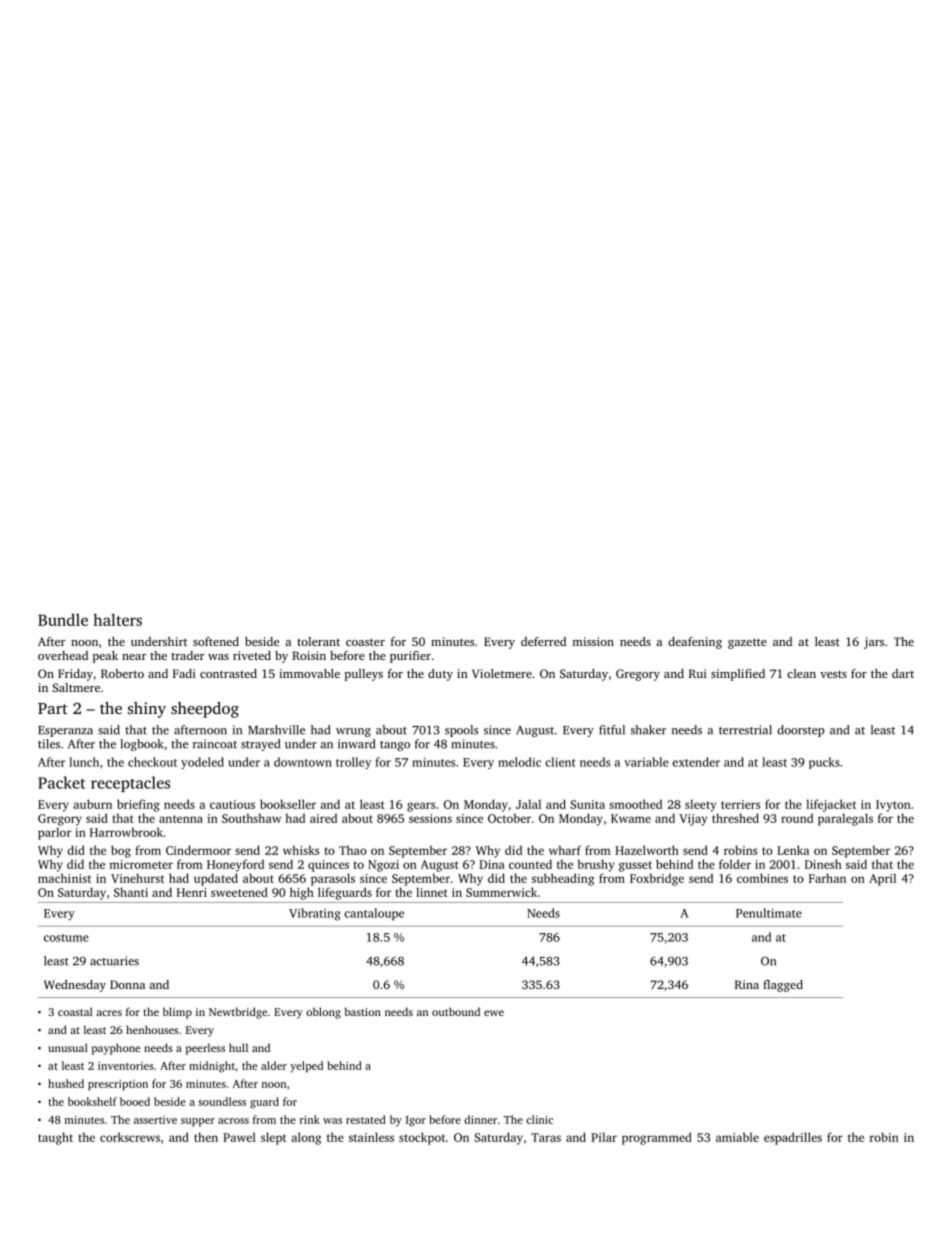  I want to click on taught, so click(55, 1138).
